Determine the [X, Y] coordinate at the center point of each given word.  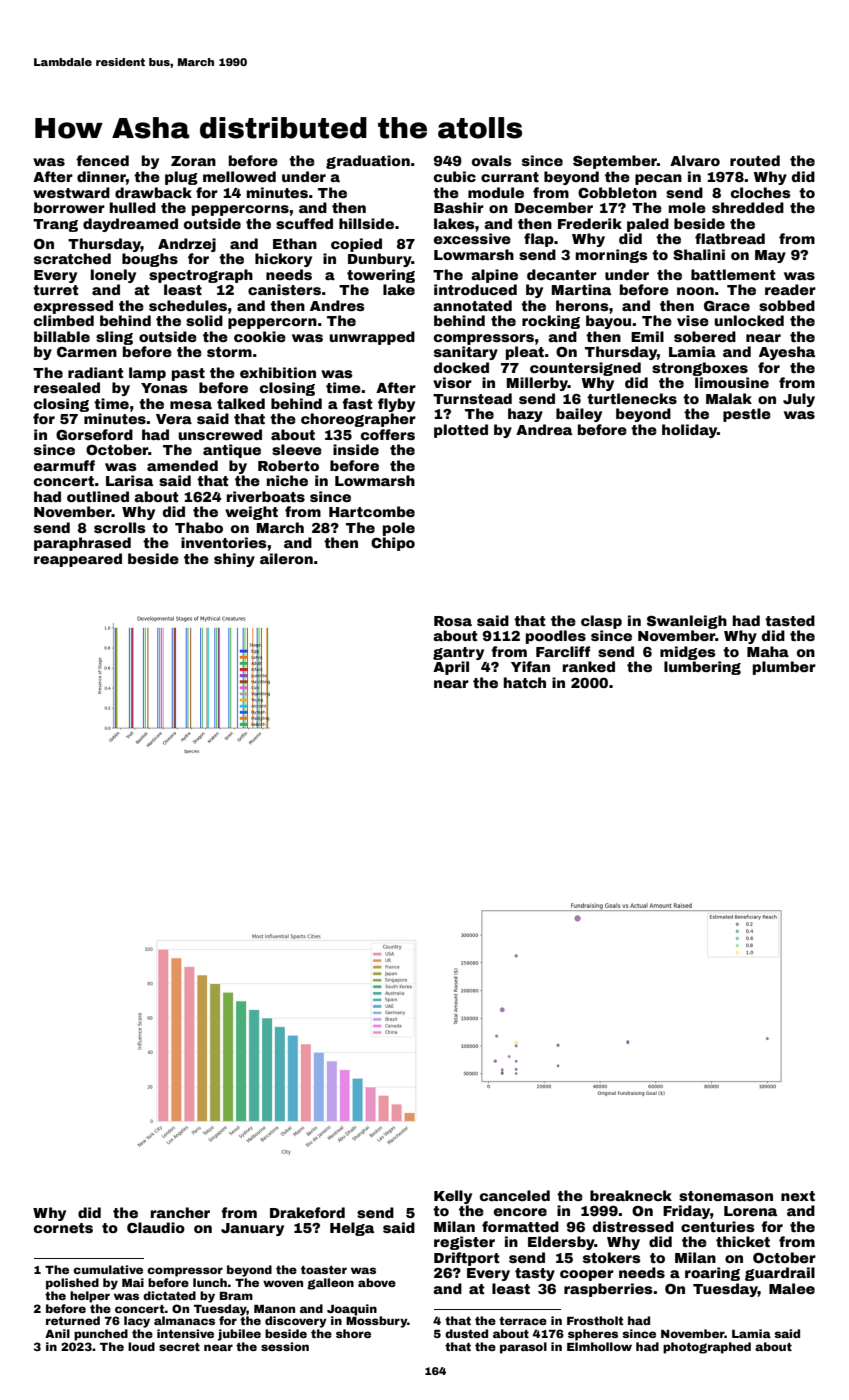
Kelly [453, 1197]
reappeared [78, 560]
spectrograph [201, 276]
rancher [180, 1212]
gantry [458, 653]
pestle [747, 415]
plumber [784, 668]
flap [539, 240]
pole [399, 529]
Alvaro [695, 160]
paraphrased [82, 544]
